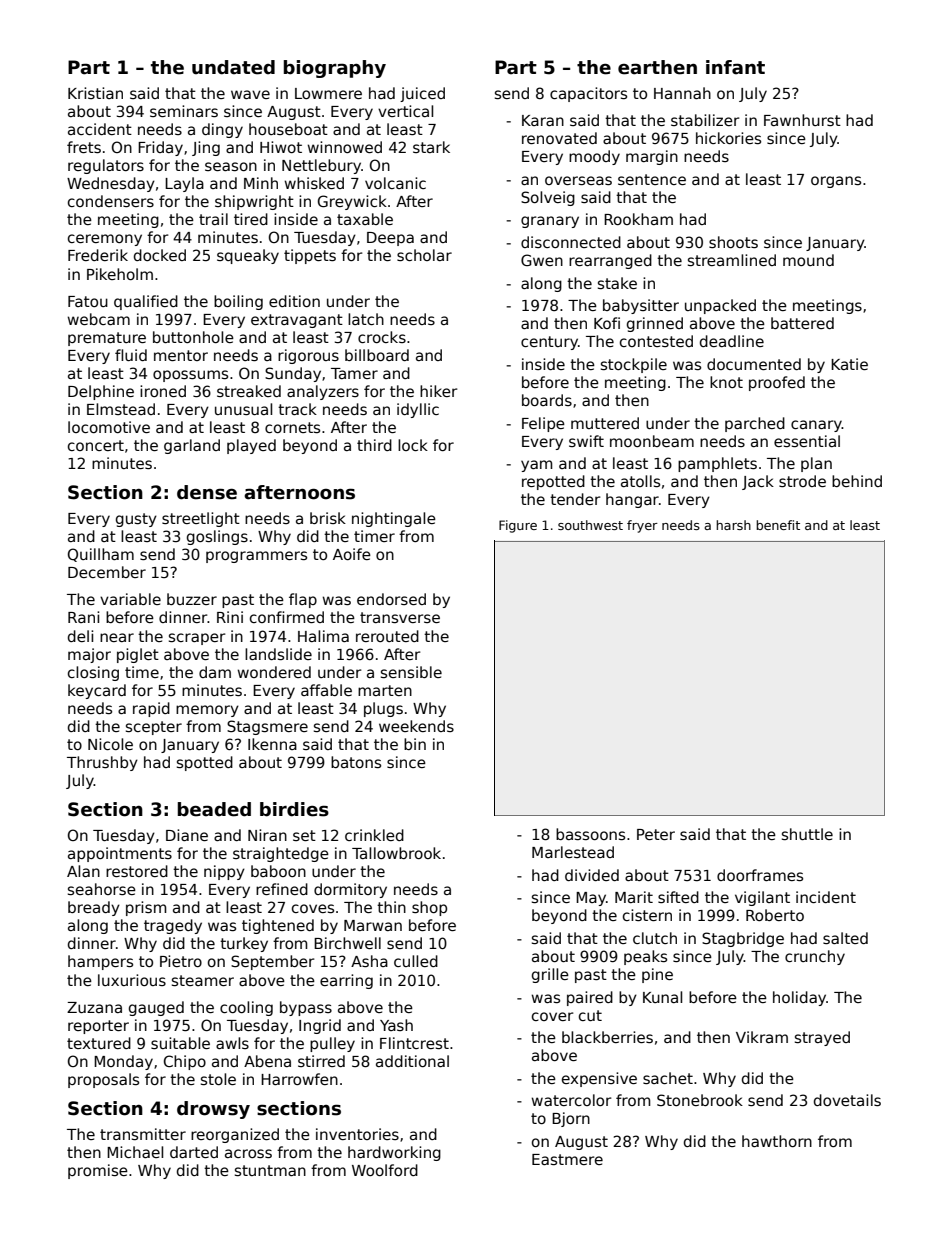  I want to click on capacitors, so click(588, 94).
